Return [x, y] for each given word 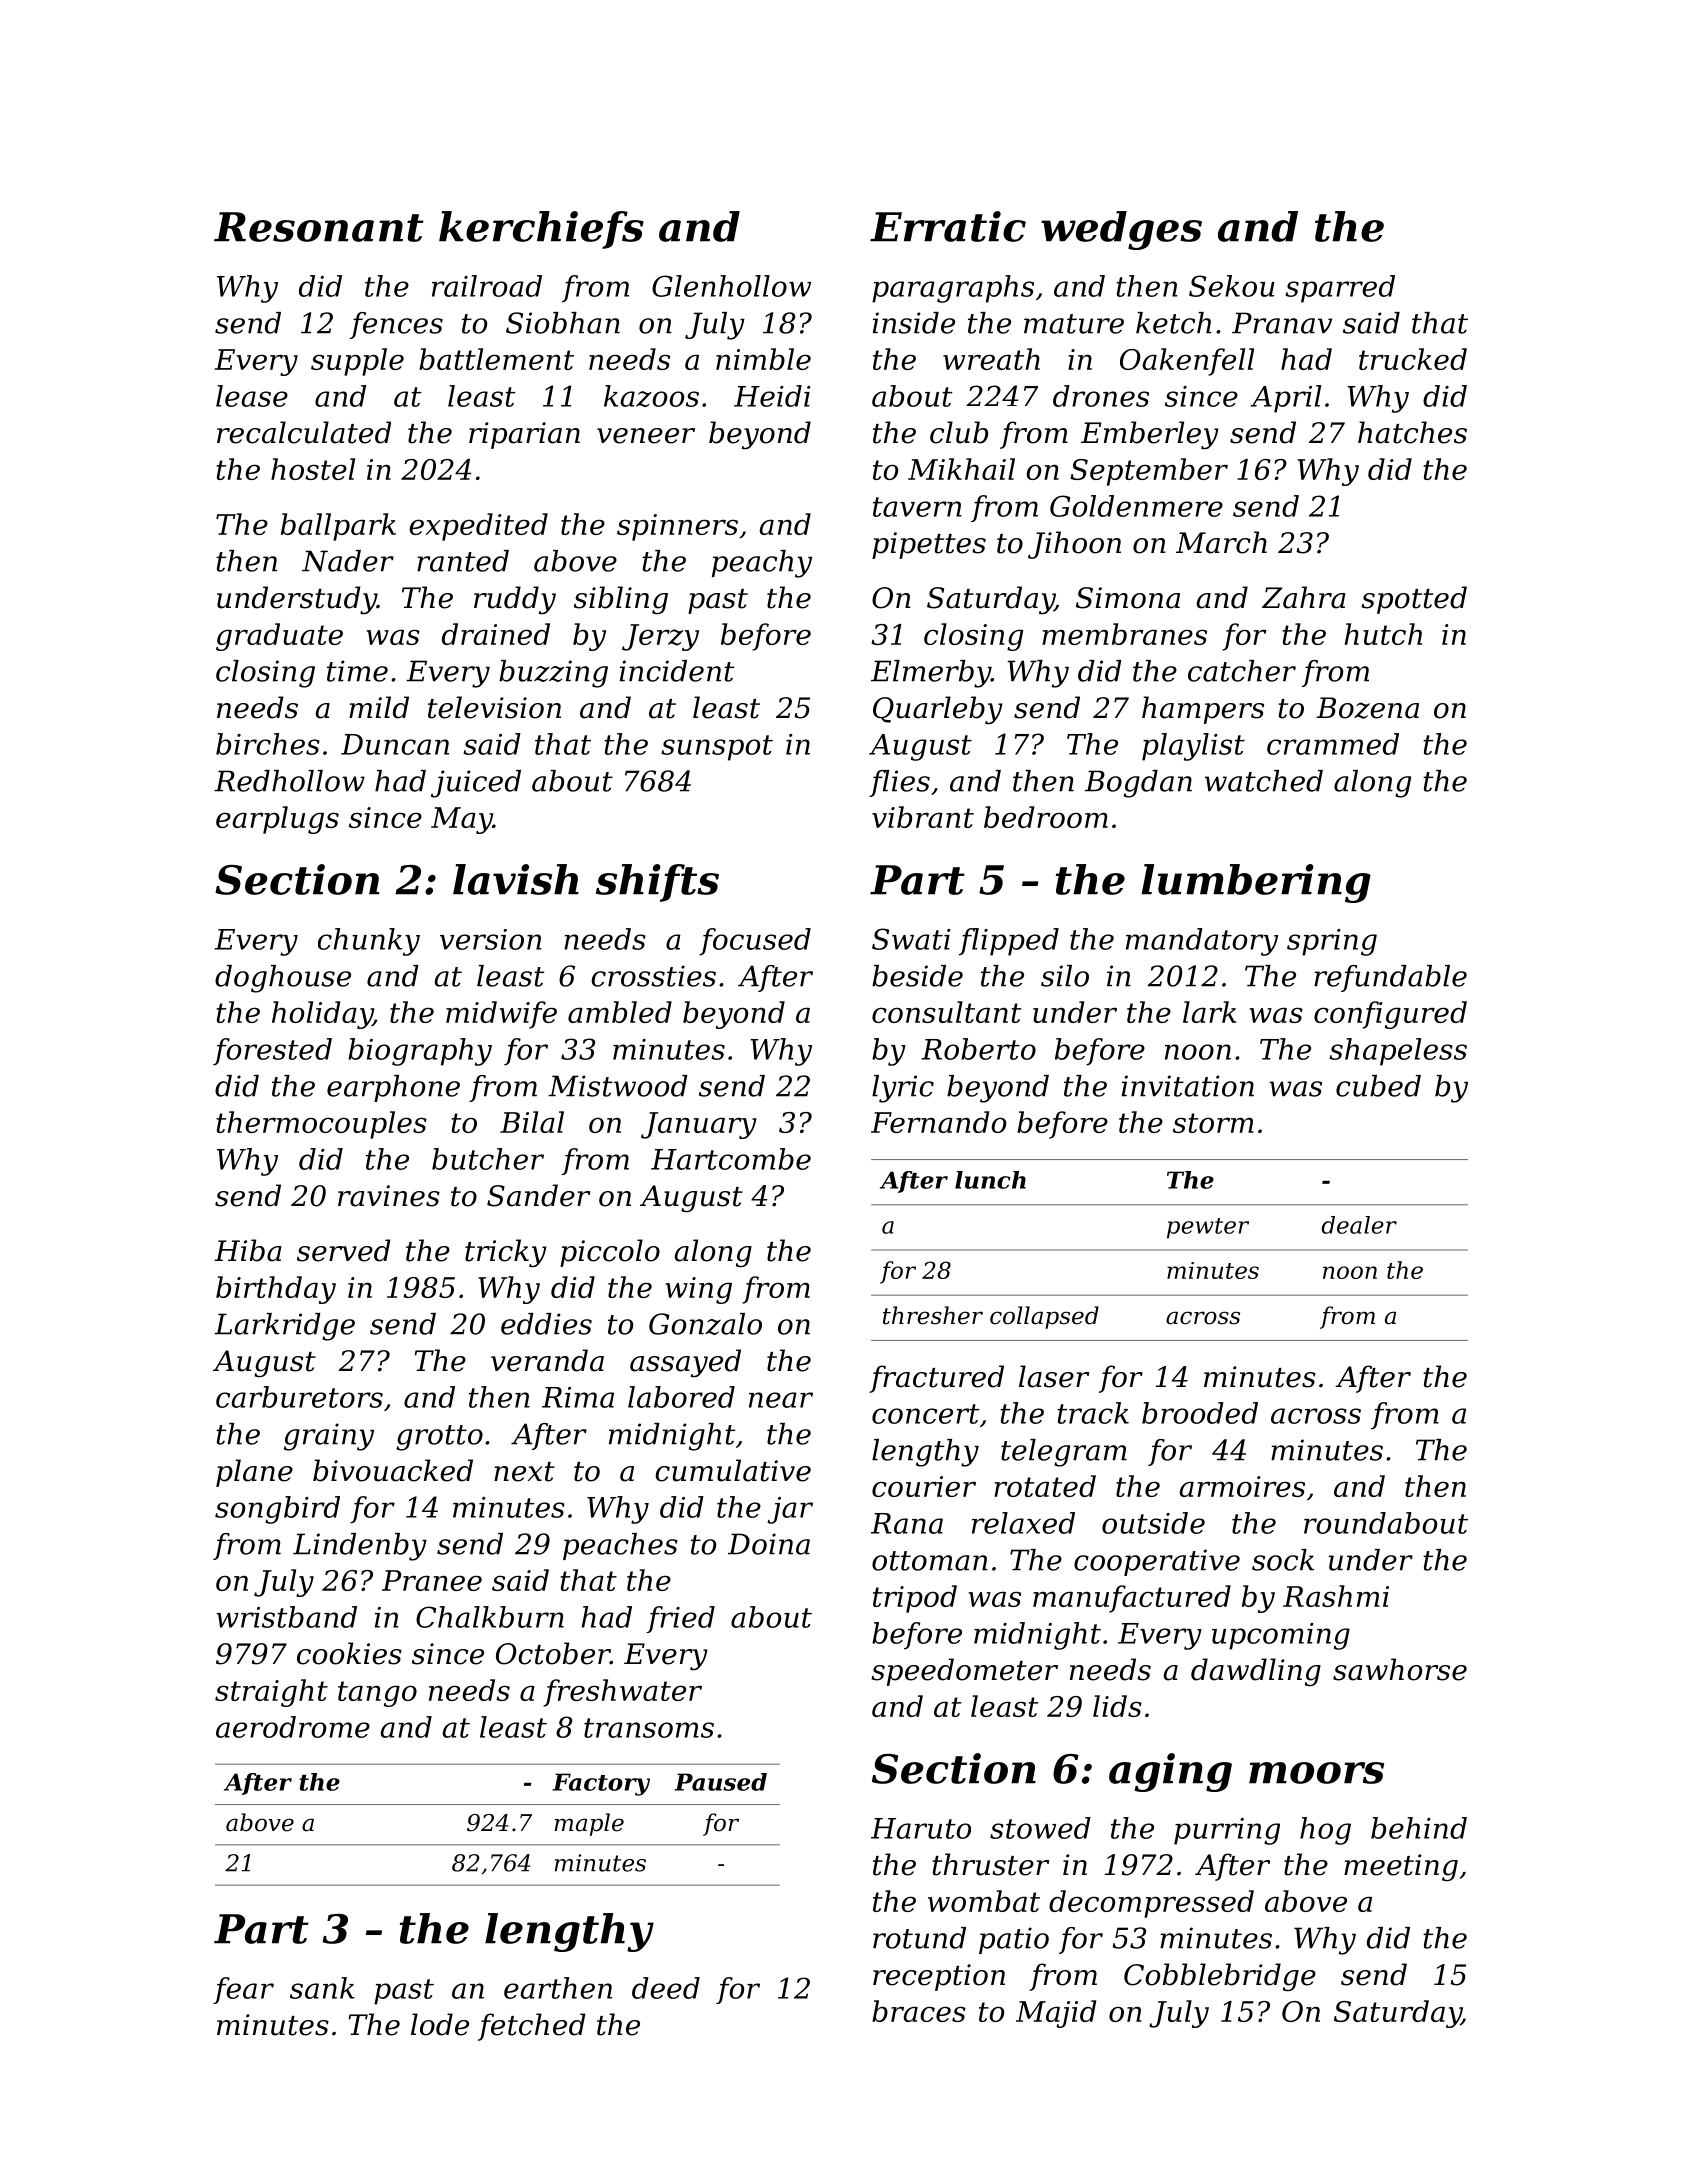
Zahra [1304, 597]
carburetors [299, 1397]
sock [1283, 1560]
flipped [1009, 942]
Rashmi [1336, 1596]
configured [1390, 1015]
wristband [286, 1617]
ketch [1173, 323]
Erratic [948, 226]
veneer [646, 436]
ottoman [930, 1561]
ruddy [515, 600]
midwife [501, 1015]
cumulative [733, 1470]
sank [322, 1988]
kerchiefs [541, 230]
